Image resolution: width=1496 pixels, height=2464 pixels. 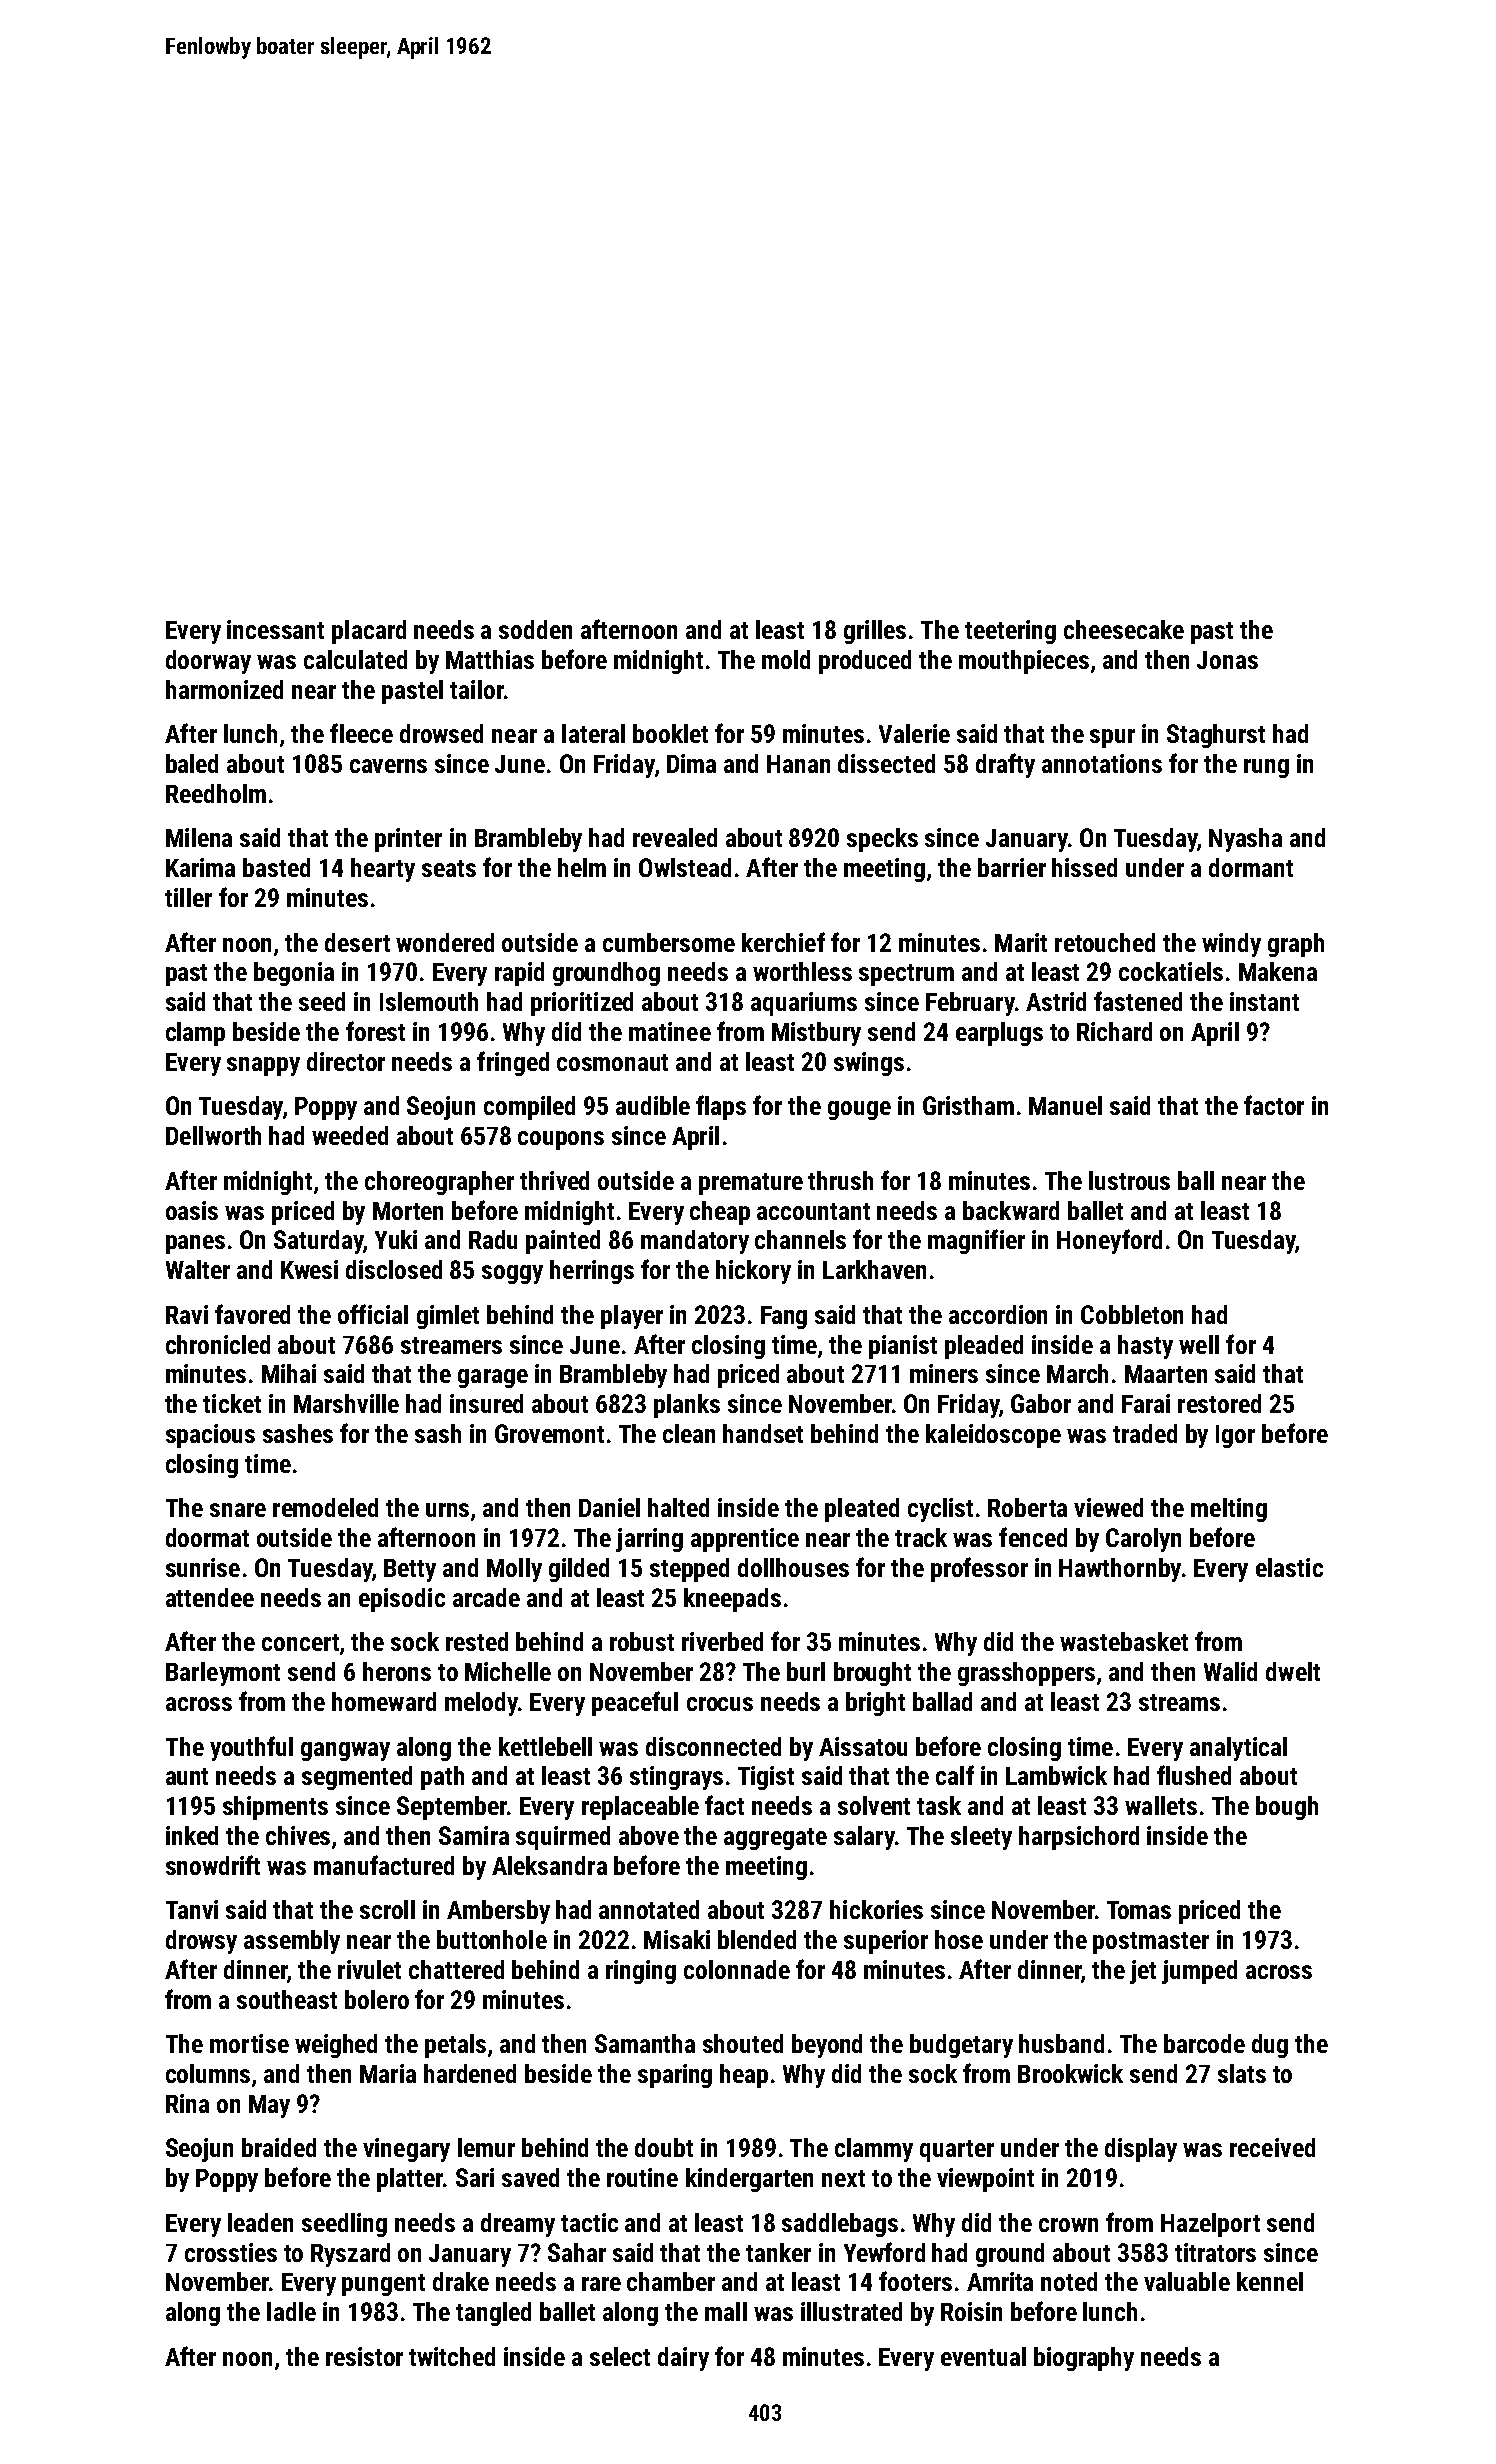 What do you see at coordinates (983, 2356) in the page?
I see `eventual` at bounding box center [983, 2356].
